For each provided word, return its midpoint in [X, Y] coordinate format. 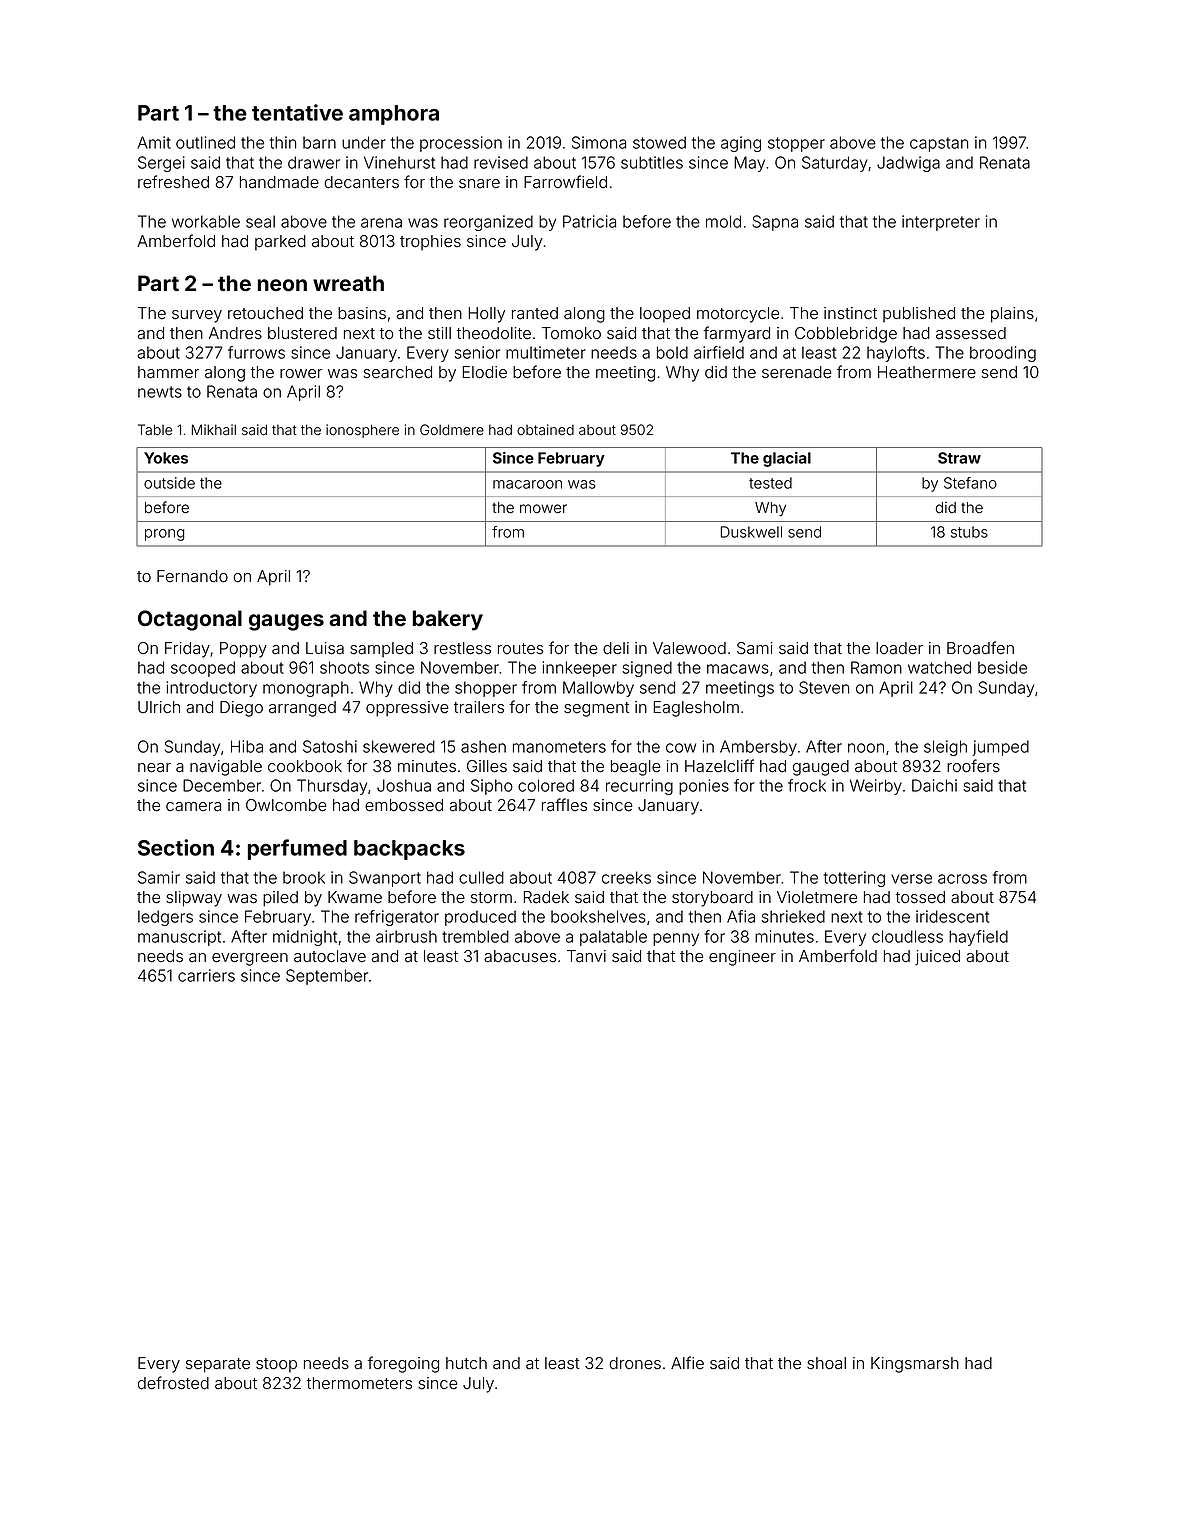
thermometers [359, 1383]
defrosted [173, 1383]
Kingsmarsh [915, 1365]
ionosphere [362, 431]
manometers [559, 747]
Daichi [934, 785]
